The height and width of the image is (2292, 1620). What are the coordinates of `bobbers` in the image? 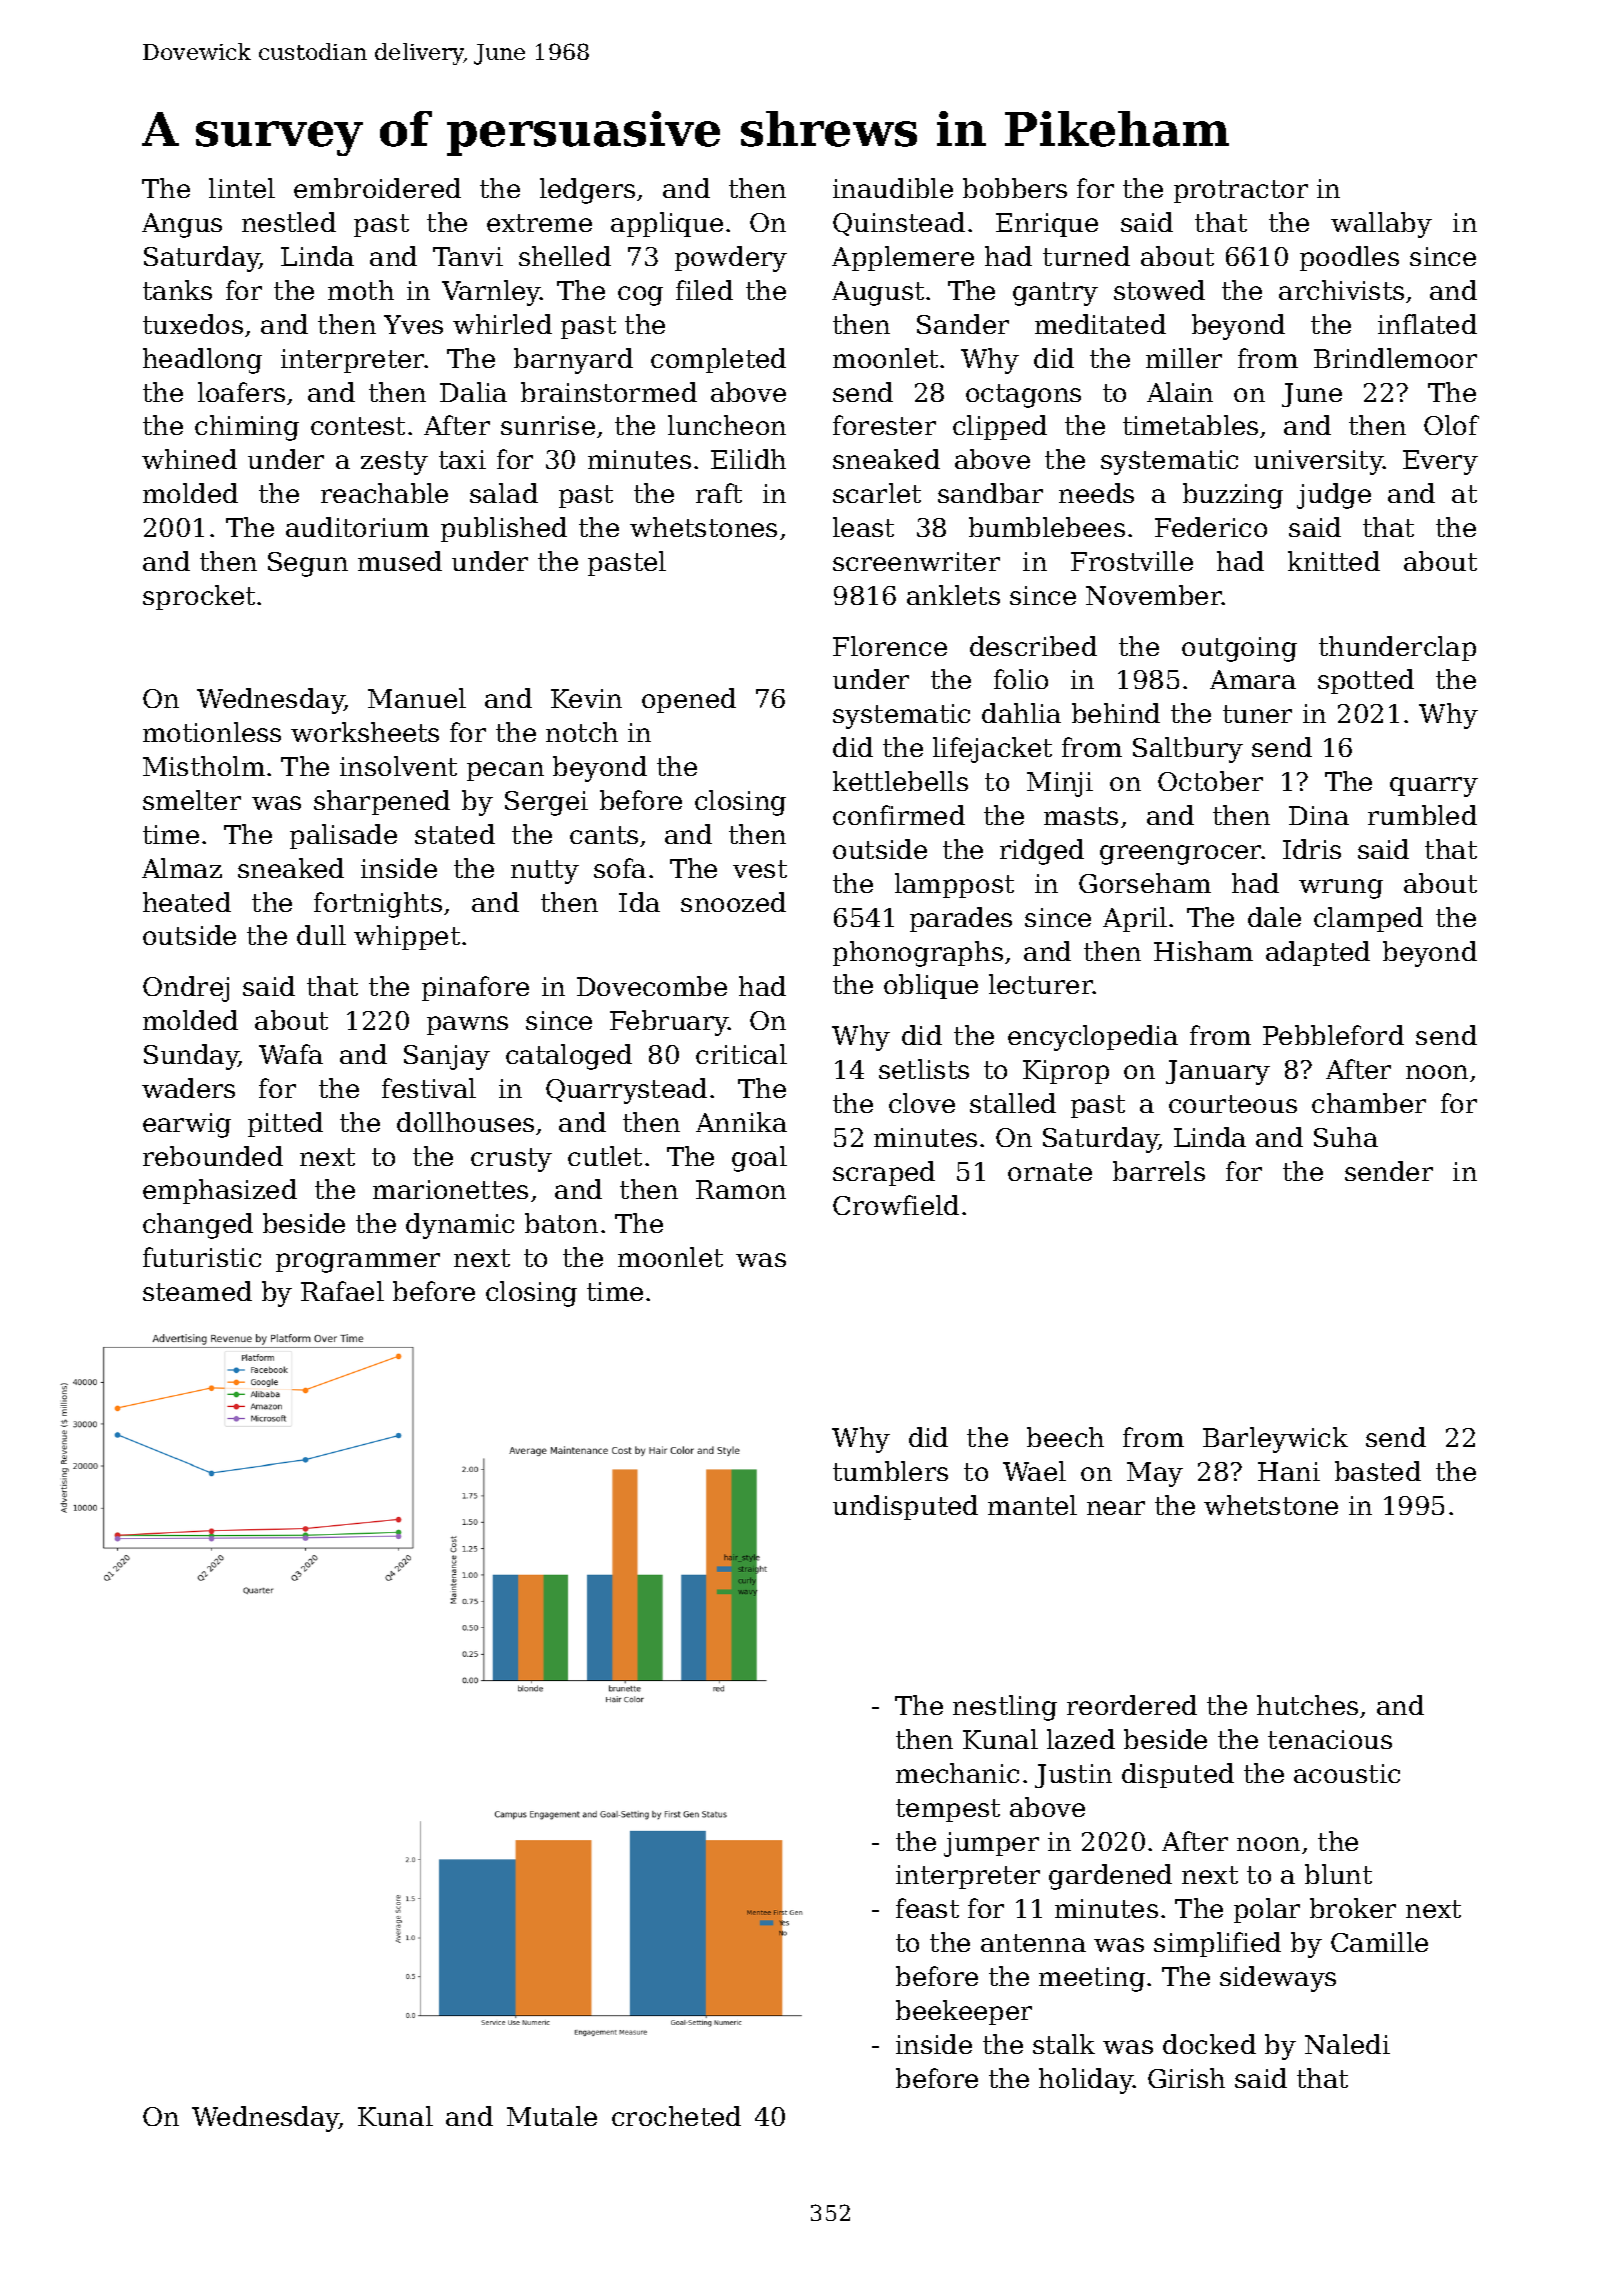 It's located at (1015, 188).
